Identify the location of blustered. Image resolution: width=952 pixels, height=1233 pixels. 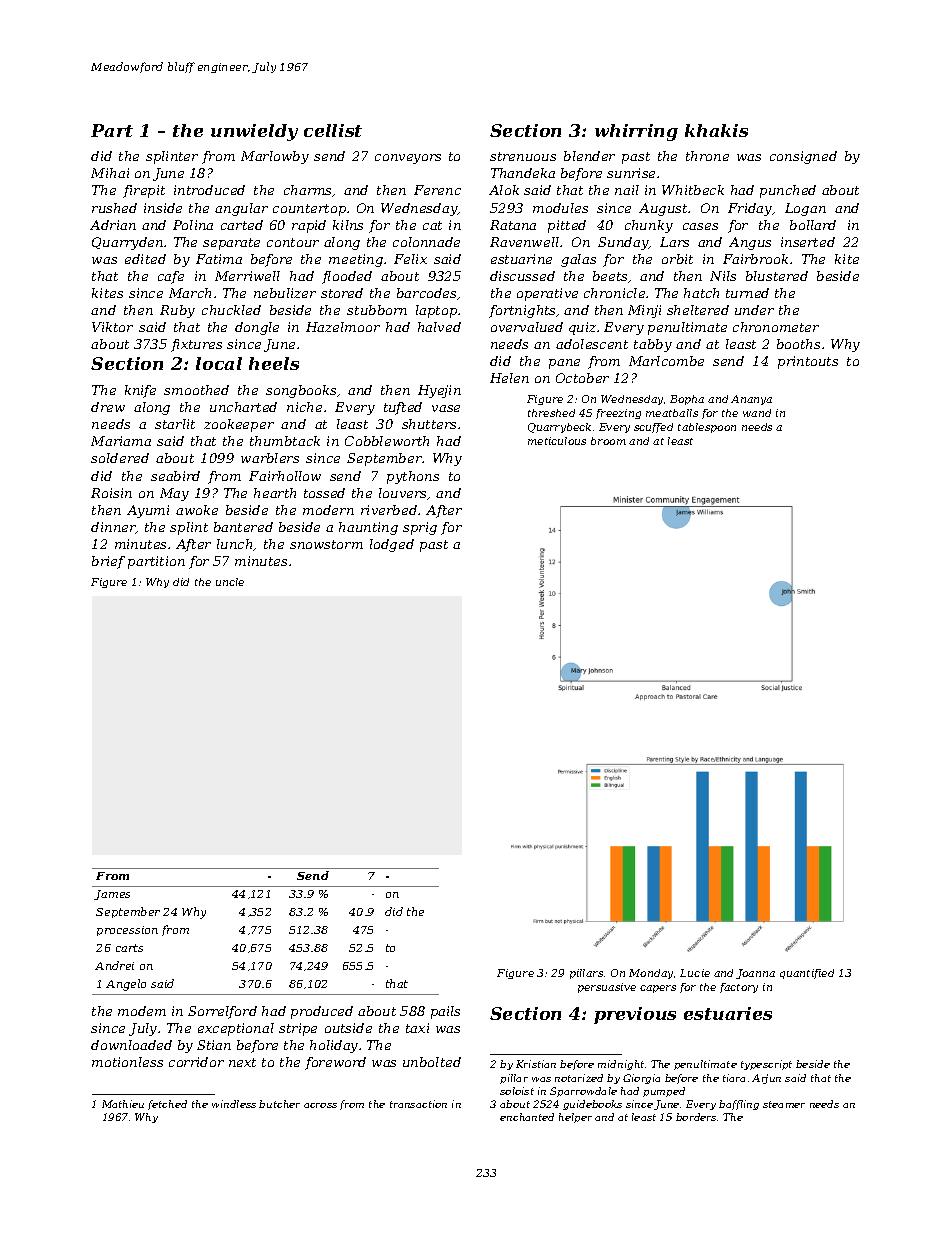
(777, 276).
